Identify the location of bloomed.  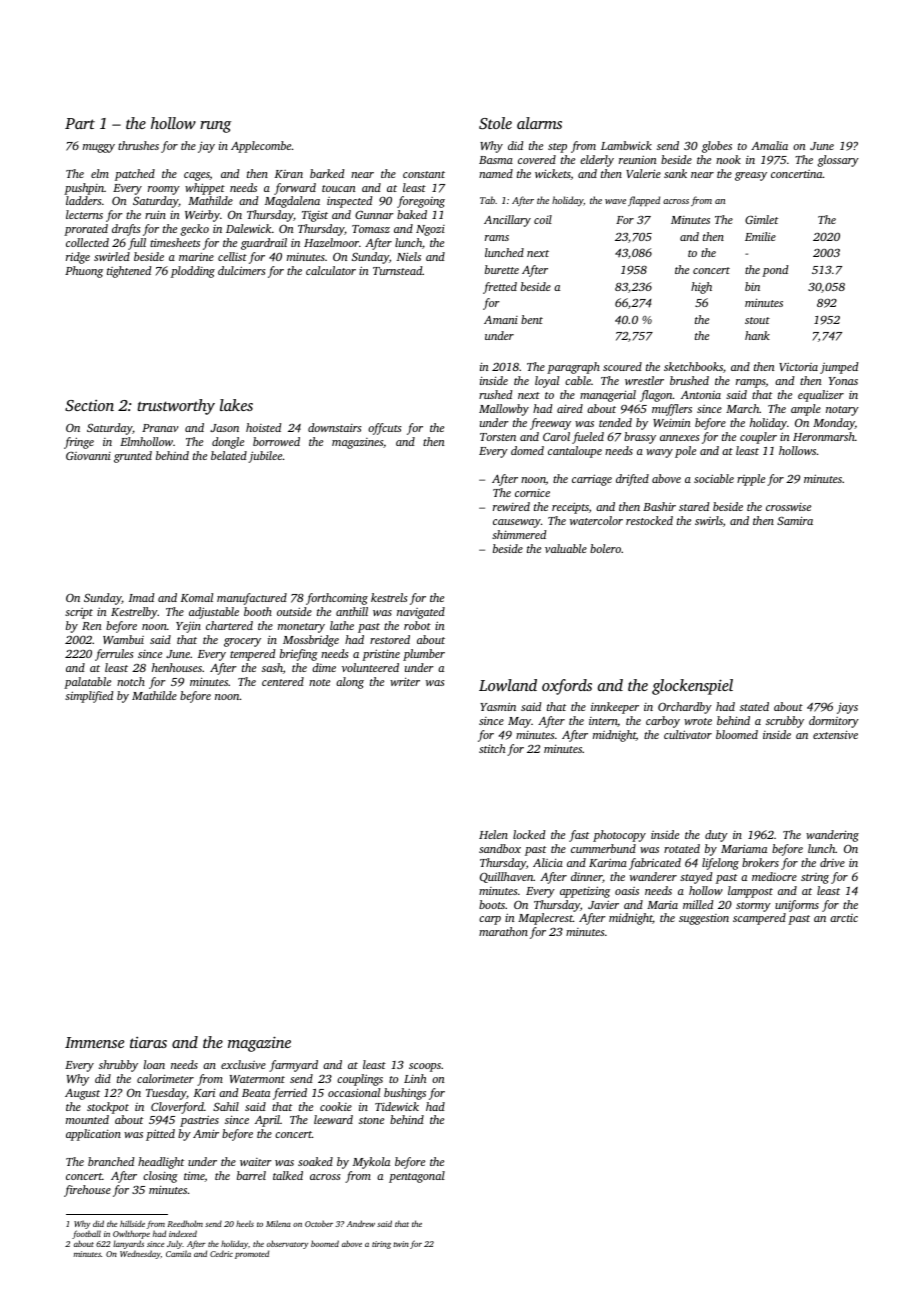
(737, 734).
